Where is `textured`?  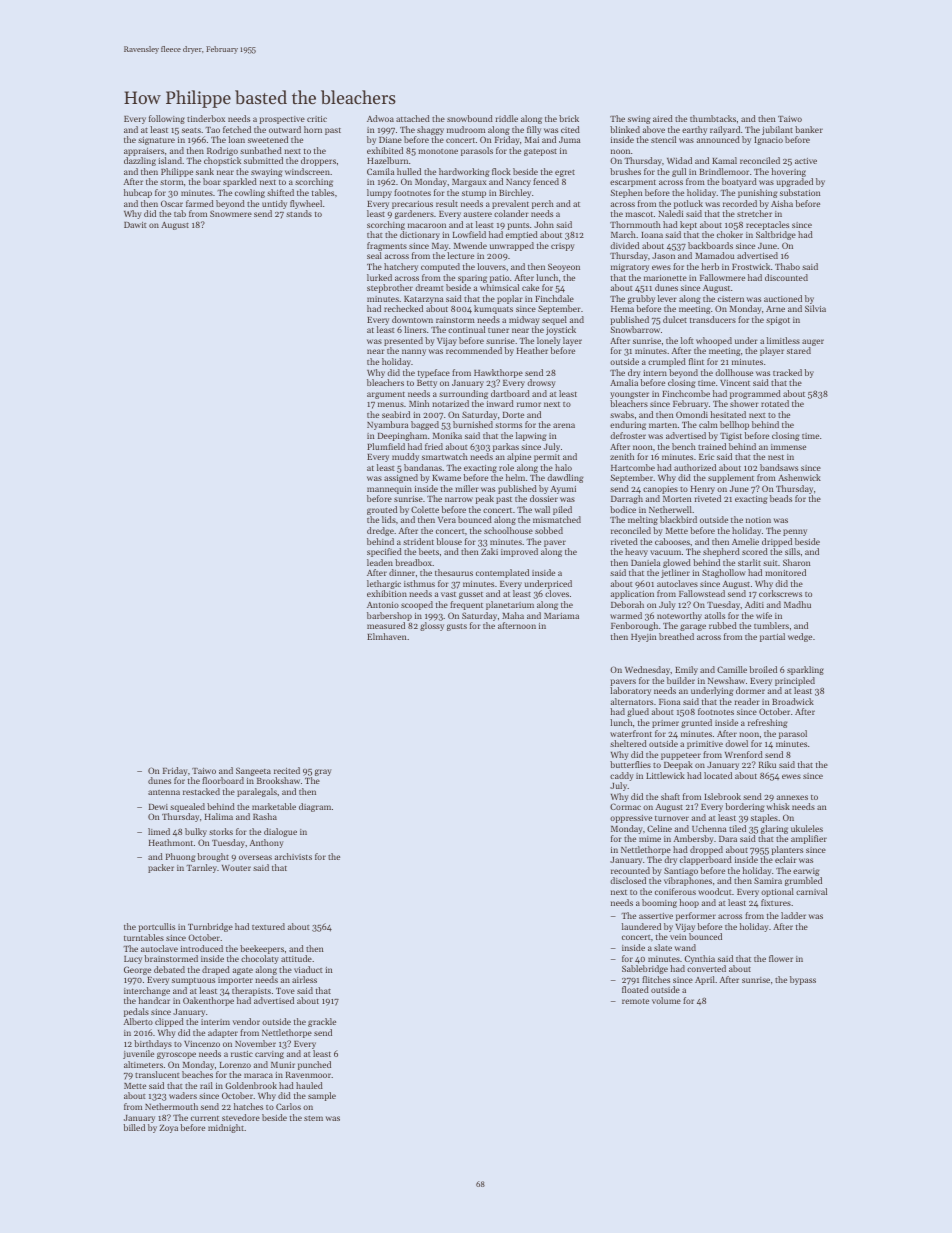 textured is located at coordinates (268, 926).
